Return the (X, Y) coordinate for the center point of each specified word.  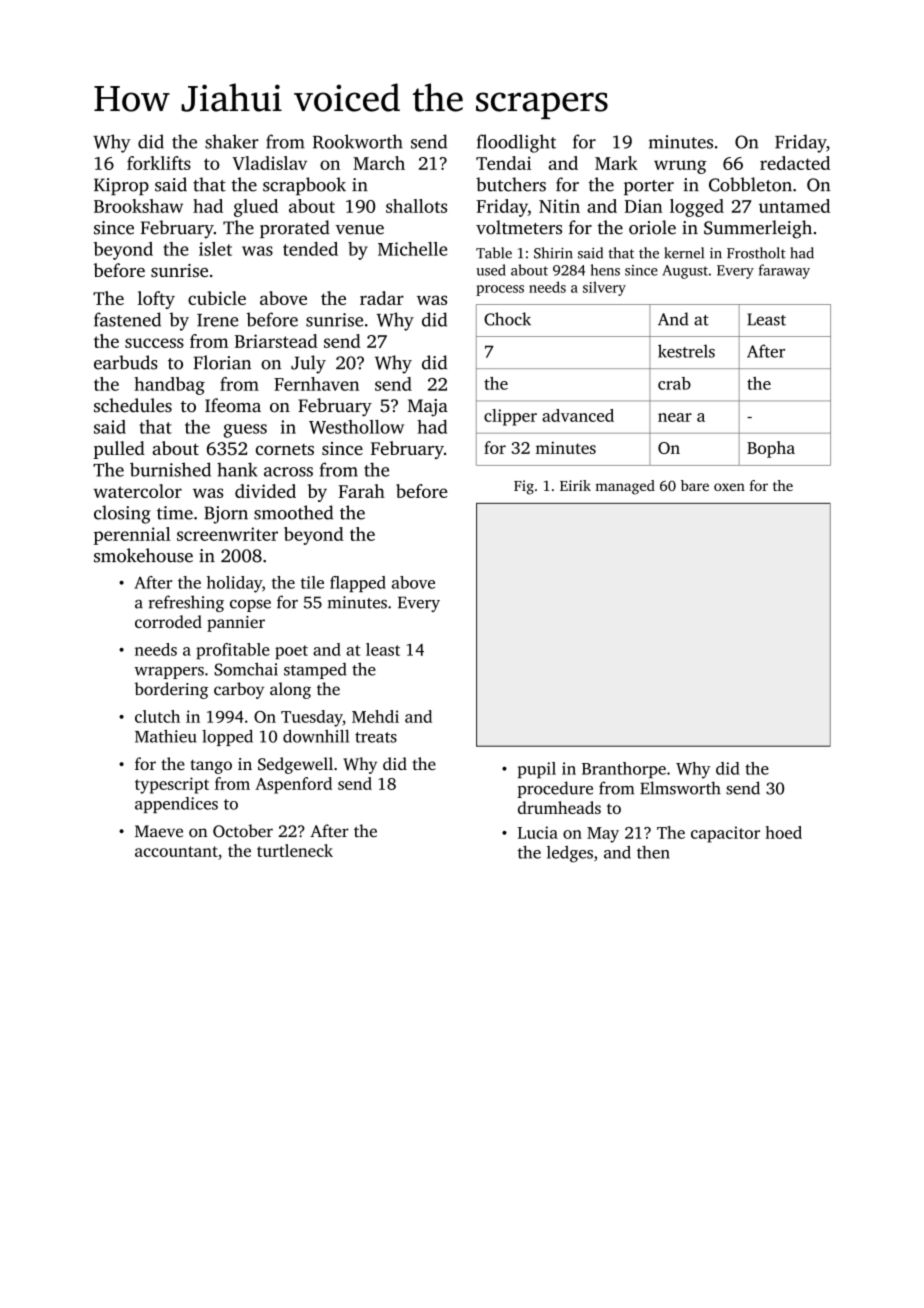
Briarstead (276, 341)
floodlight (516, 143)
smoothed (293, 512)
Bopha (771, 449)
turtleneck (295, 850)
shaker (232, 141)
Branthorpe (624, 770)
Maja (428, 408)
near (675, 417)
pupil (537, 770)
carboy (239, 690)
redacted (795, 163)
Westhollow (356, 427)
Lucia (538, 832)
